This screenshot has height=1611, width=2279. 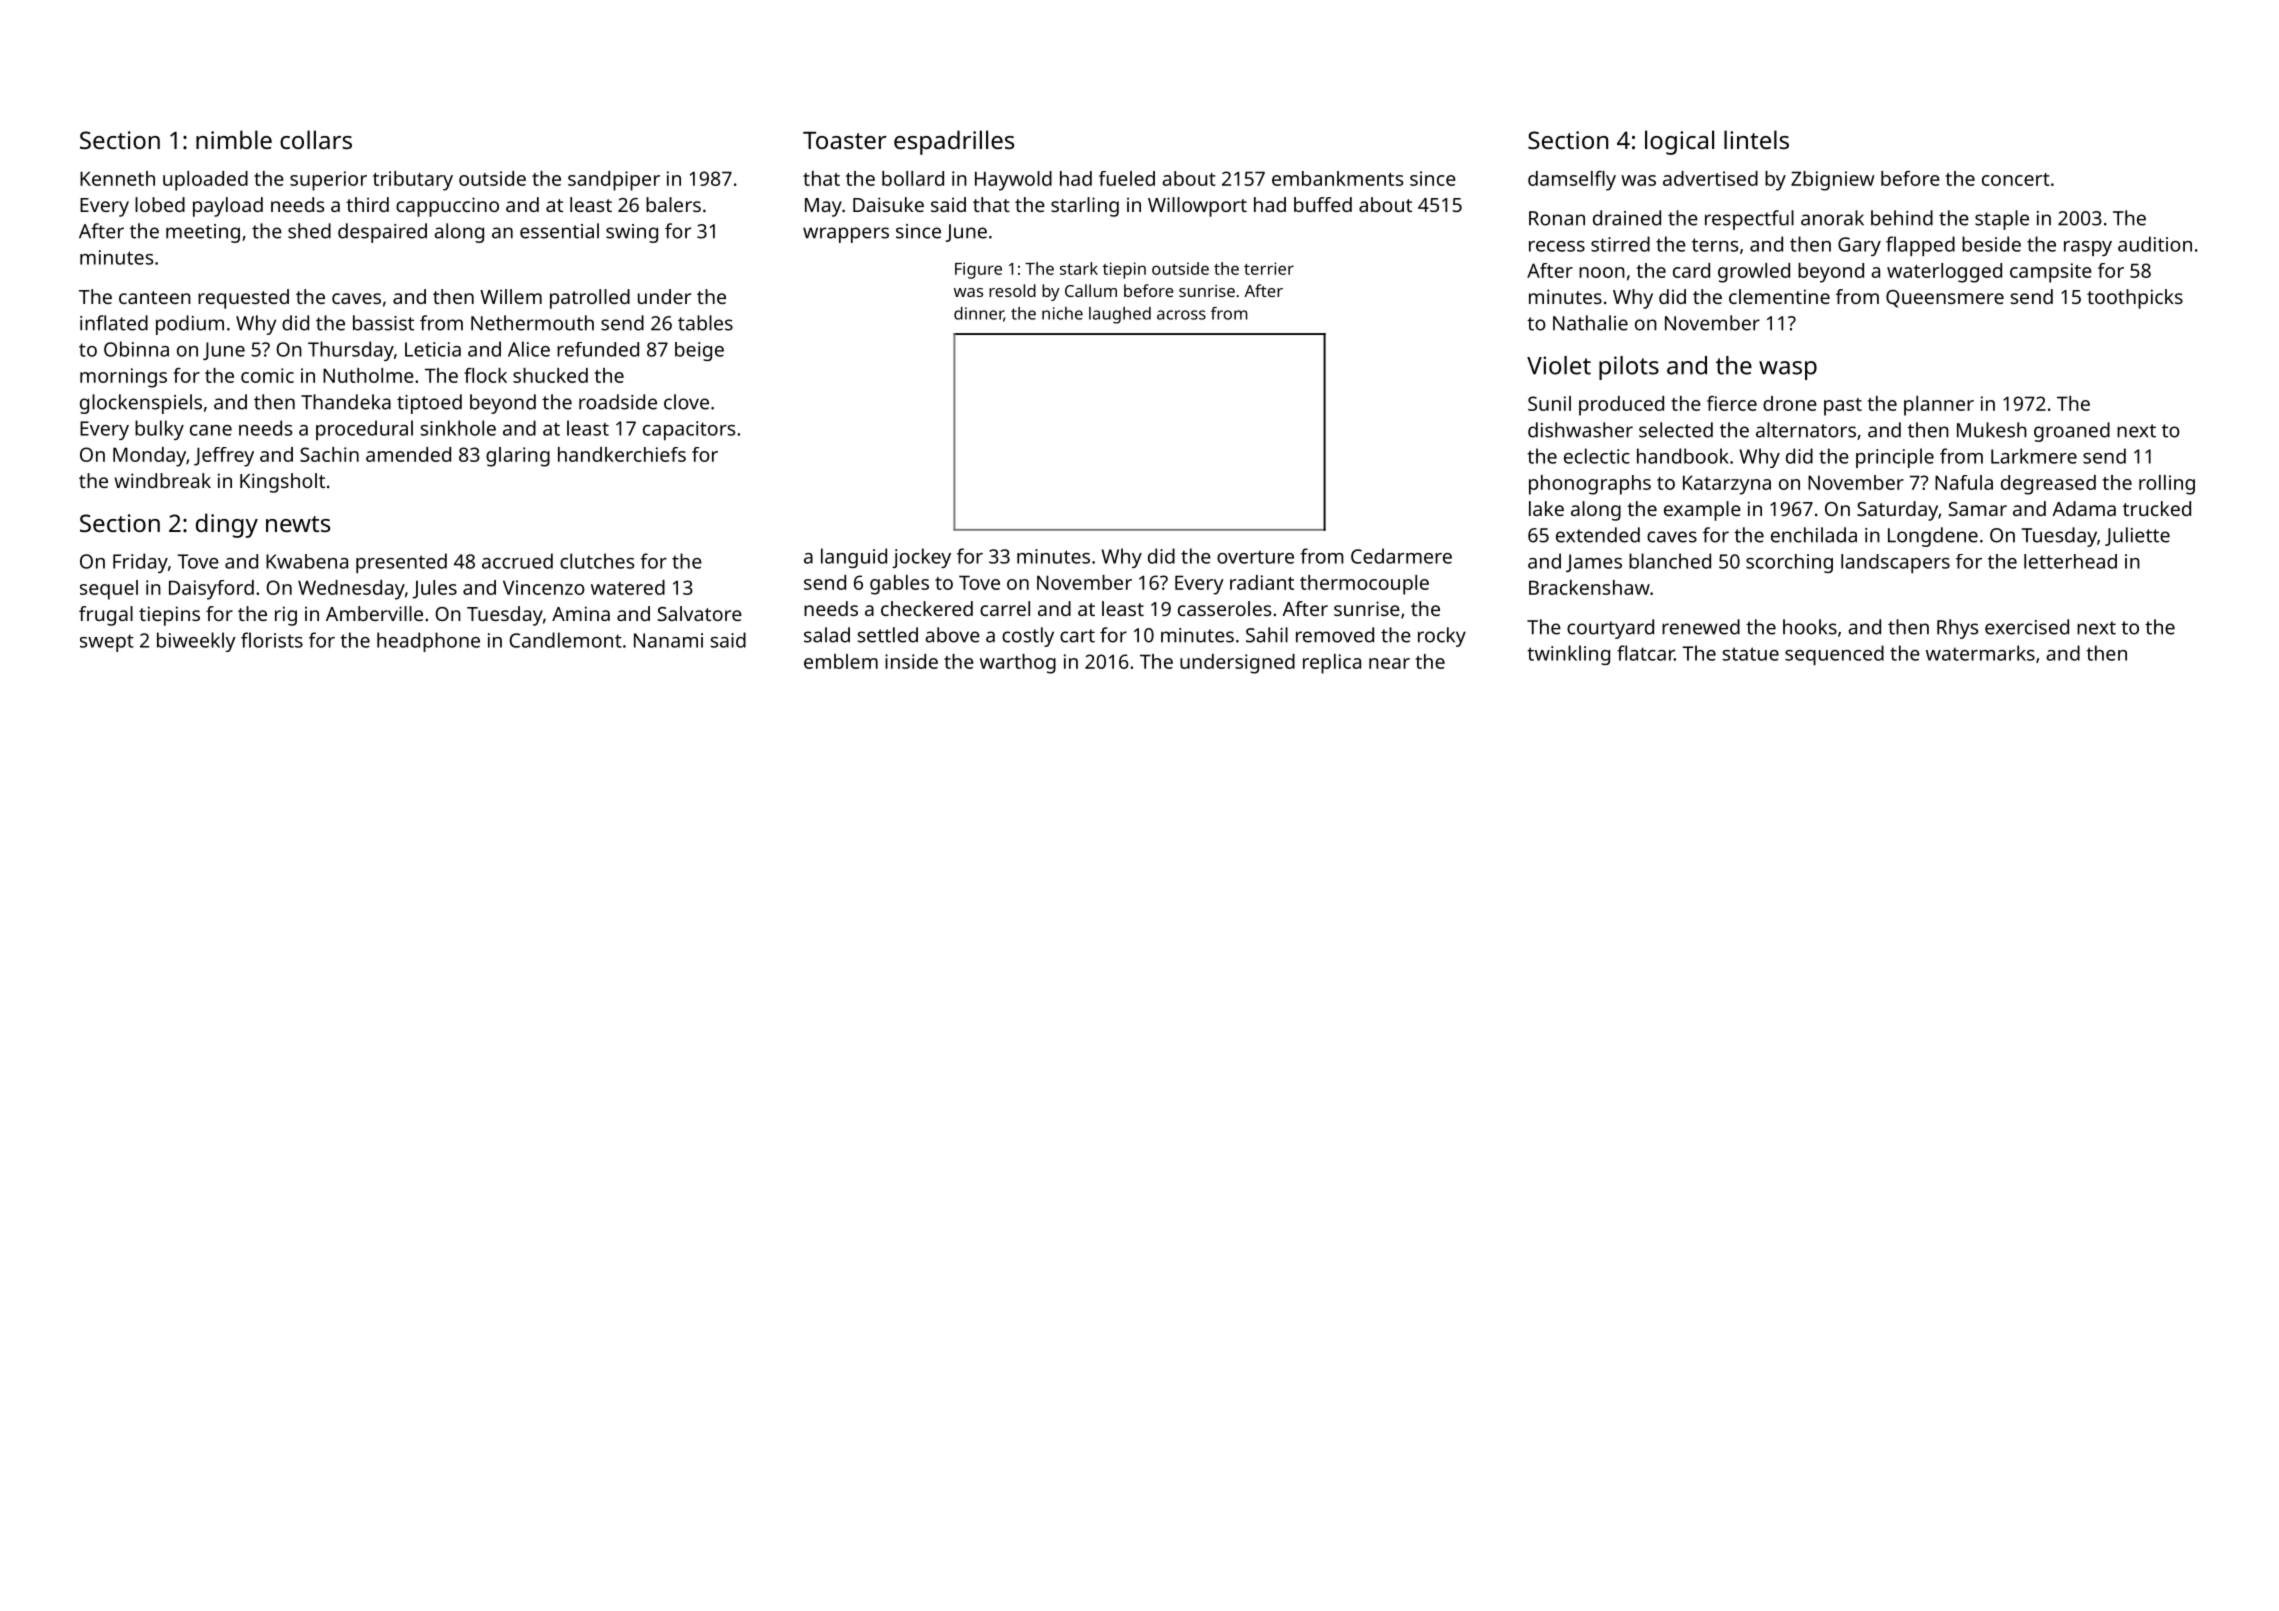 I want to click on Amberville, so click(x=374, y=613).
